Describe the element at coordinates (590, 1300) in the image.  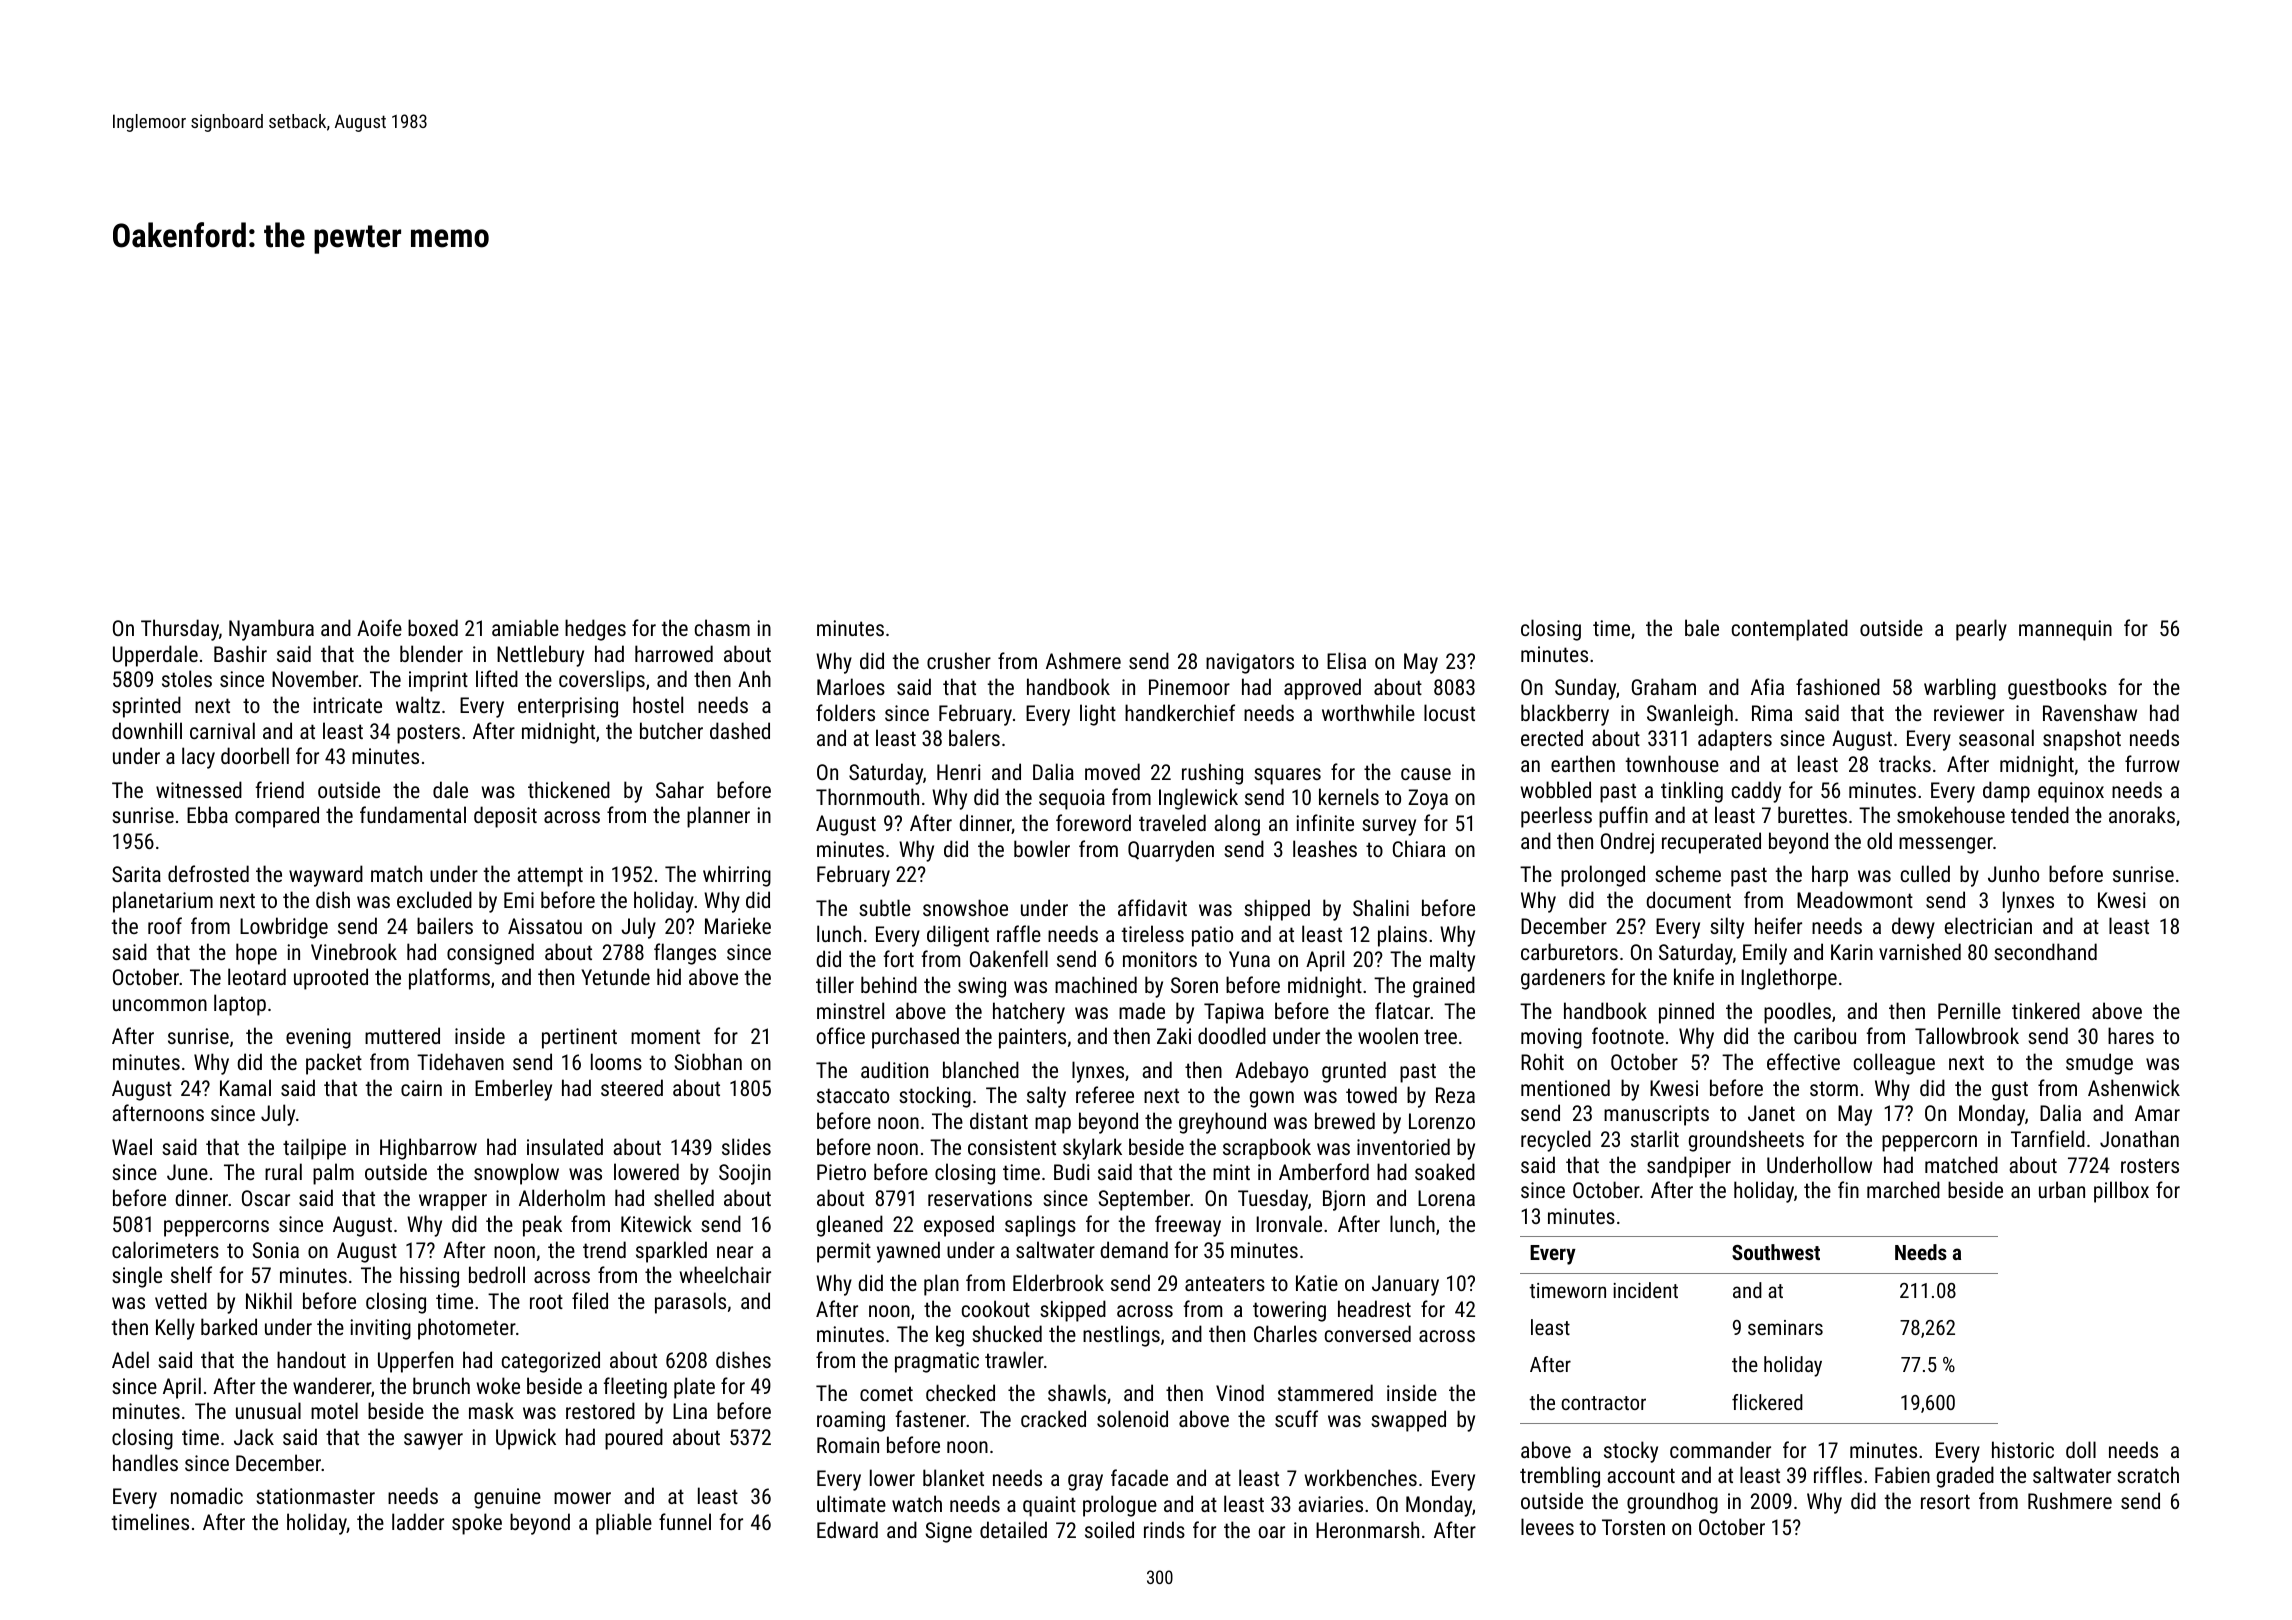
I see `filed` at that location.
